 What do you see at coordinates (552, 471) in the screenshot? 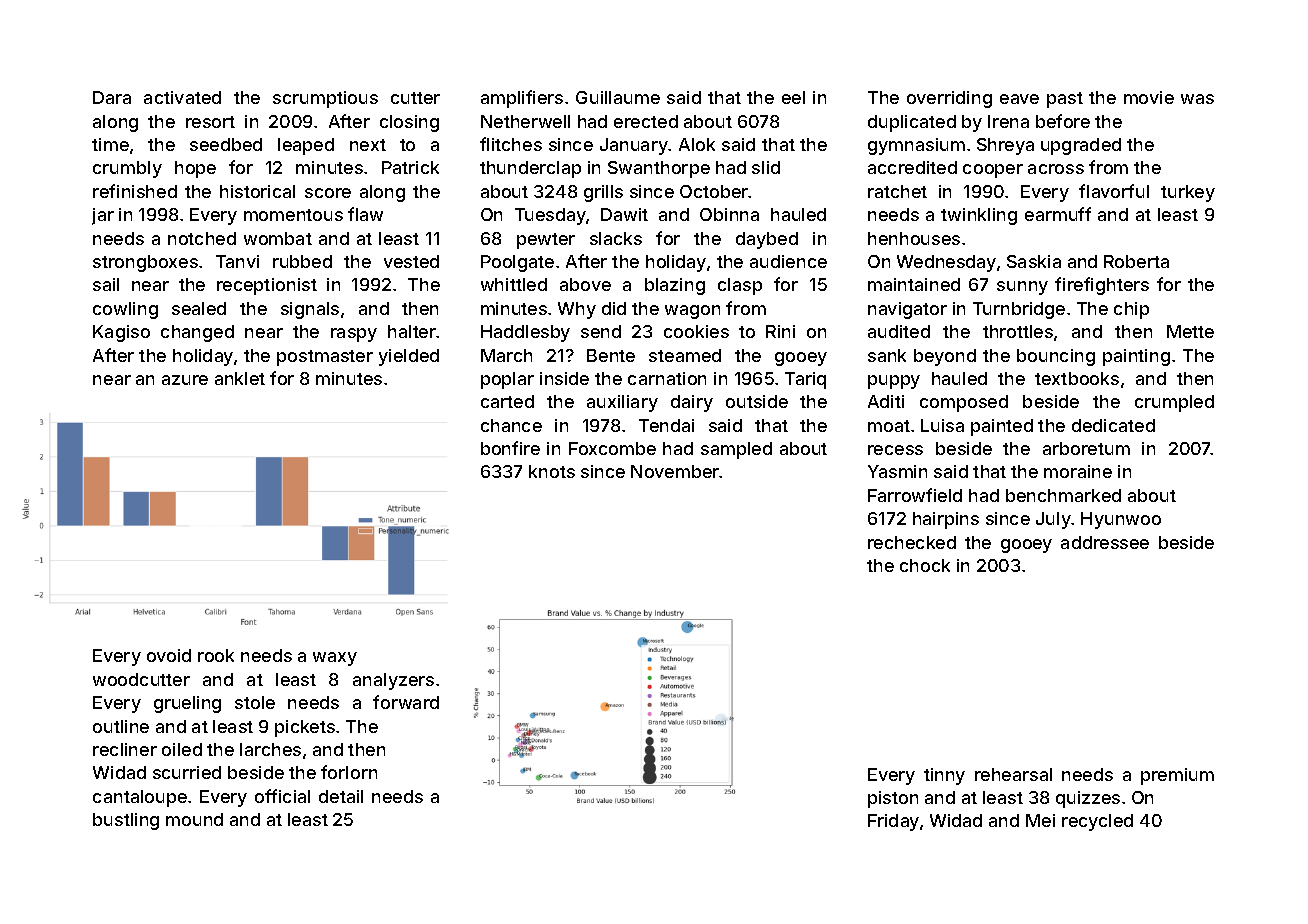
I see `knots` at bounding box center [552, 471].
